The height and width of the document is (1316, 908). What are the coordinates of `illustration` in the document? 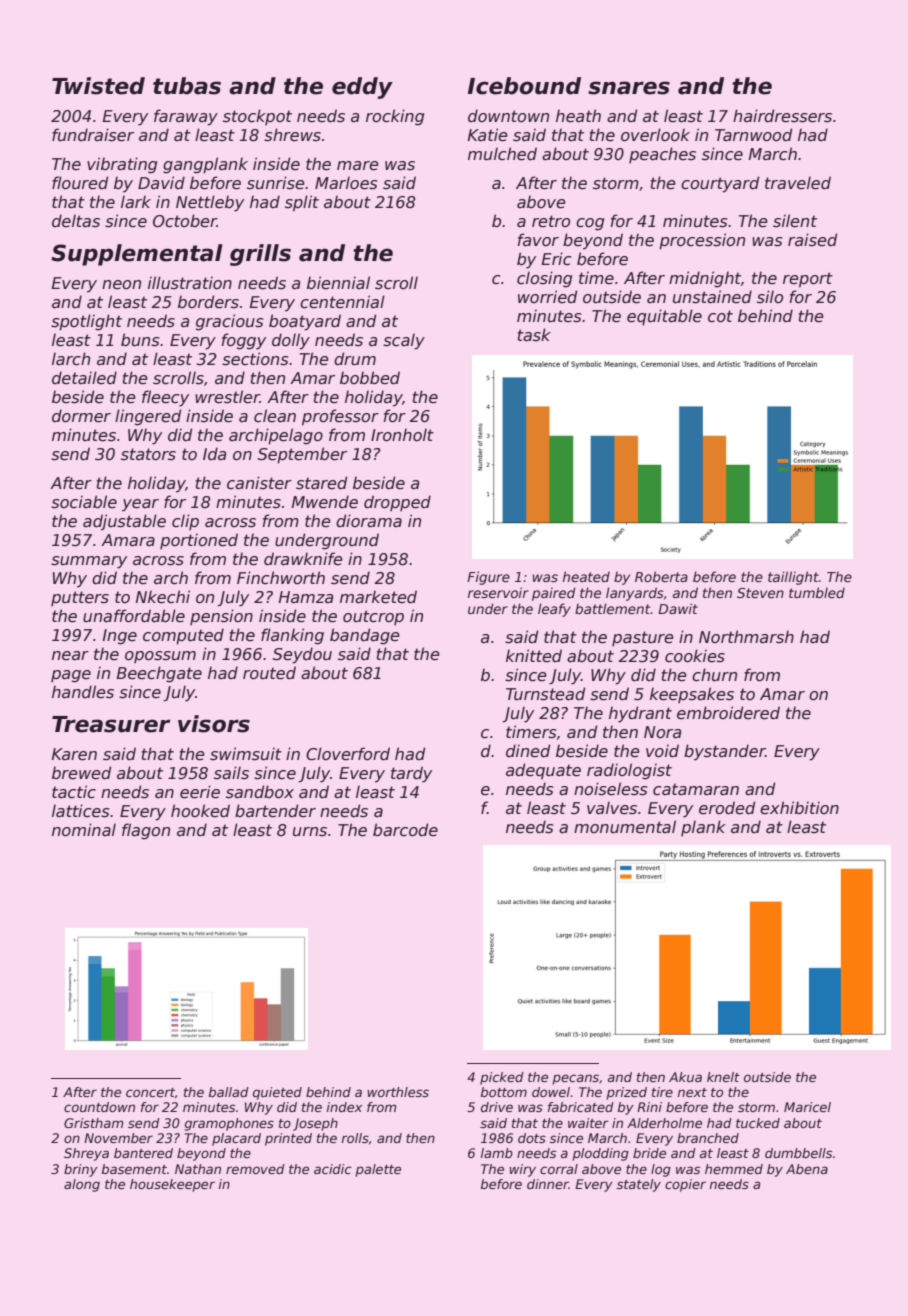 It's located at (190, 282).
